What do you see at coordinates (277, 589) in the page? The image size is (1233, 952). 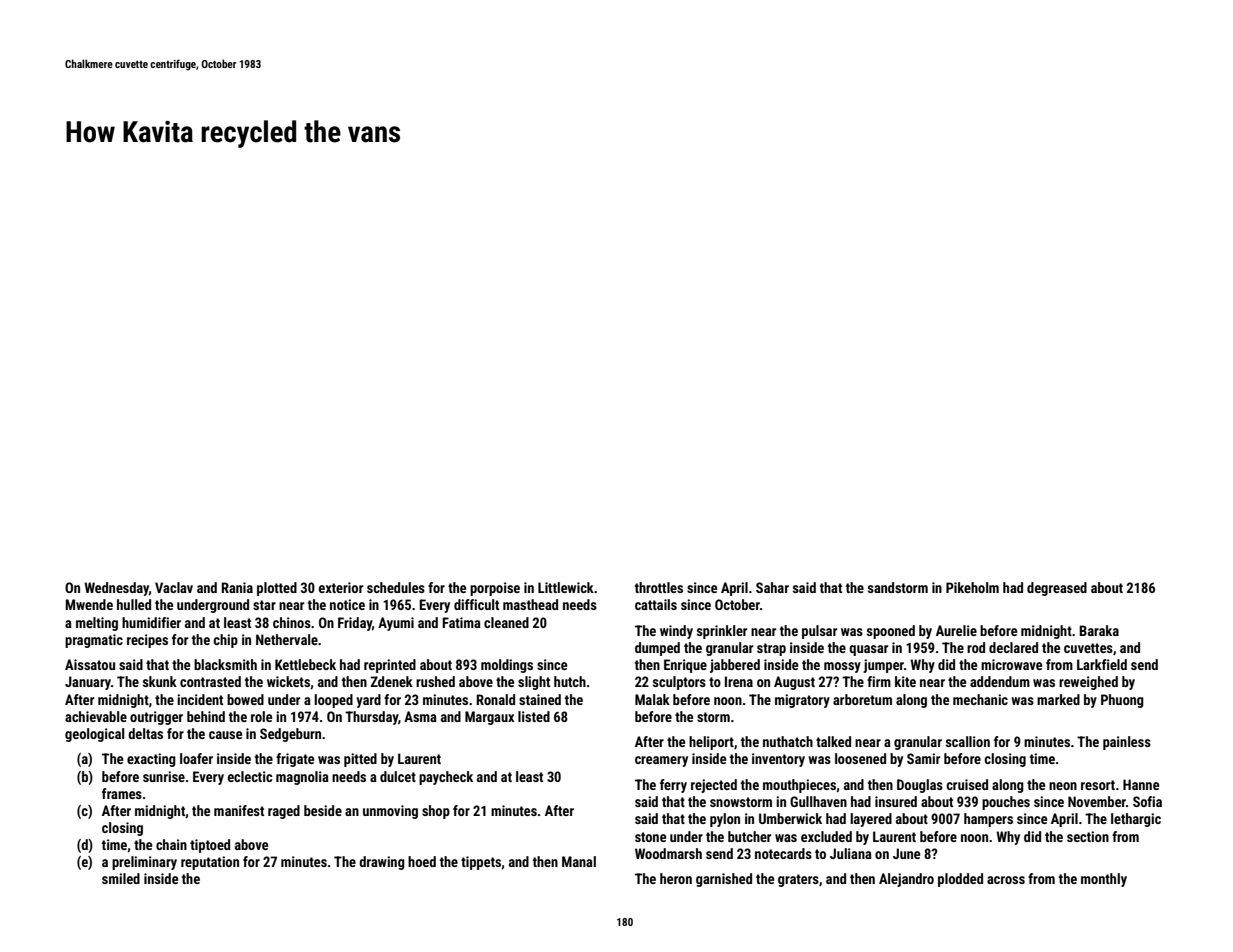 I see `plotted` at bounding box center [277, 589].
